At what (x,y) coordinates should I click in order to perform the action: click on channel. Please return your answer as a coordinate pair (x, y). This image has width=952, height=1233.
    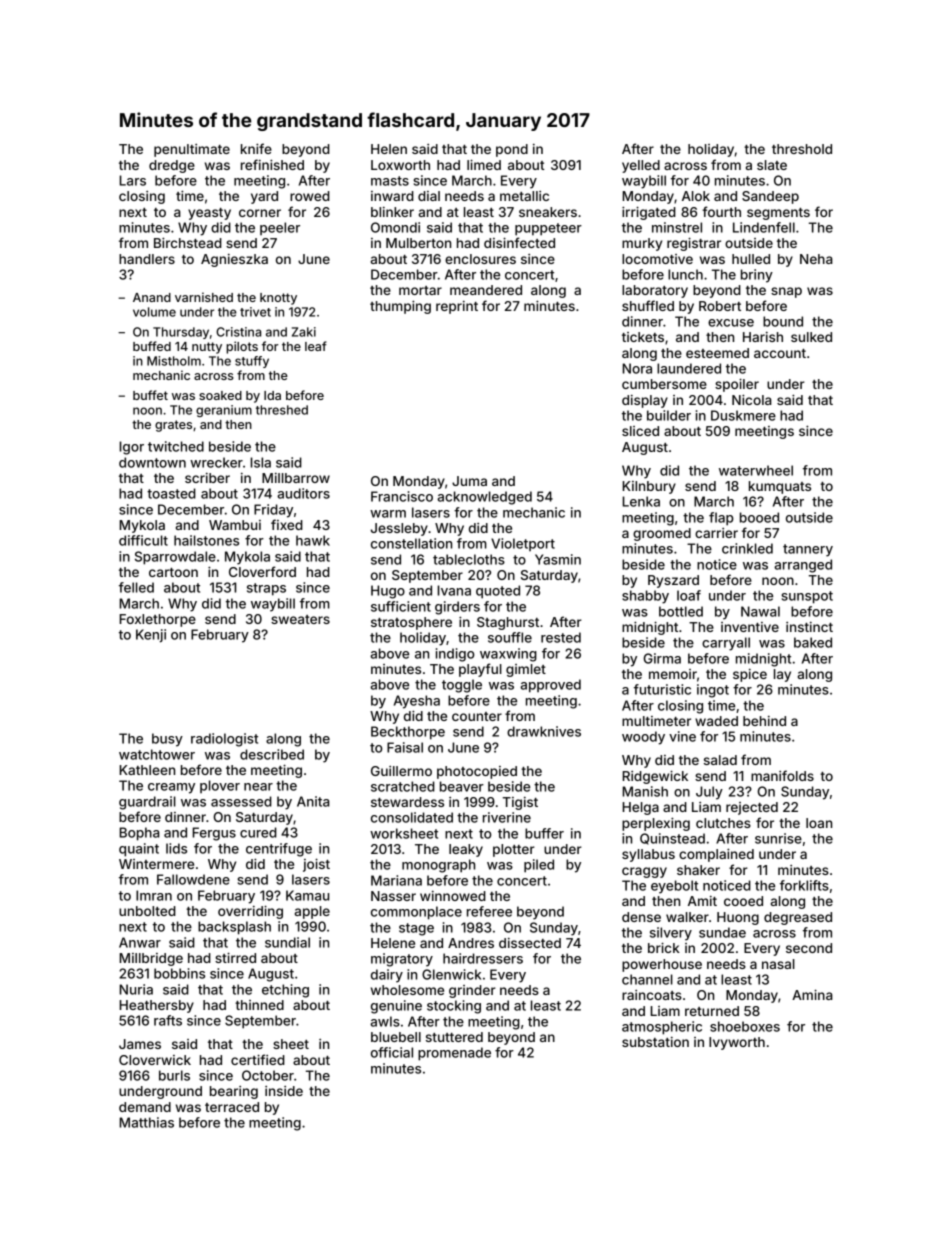
    Looking at the image, I should click on (647, 979).
